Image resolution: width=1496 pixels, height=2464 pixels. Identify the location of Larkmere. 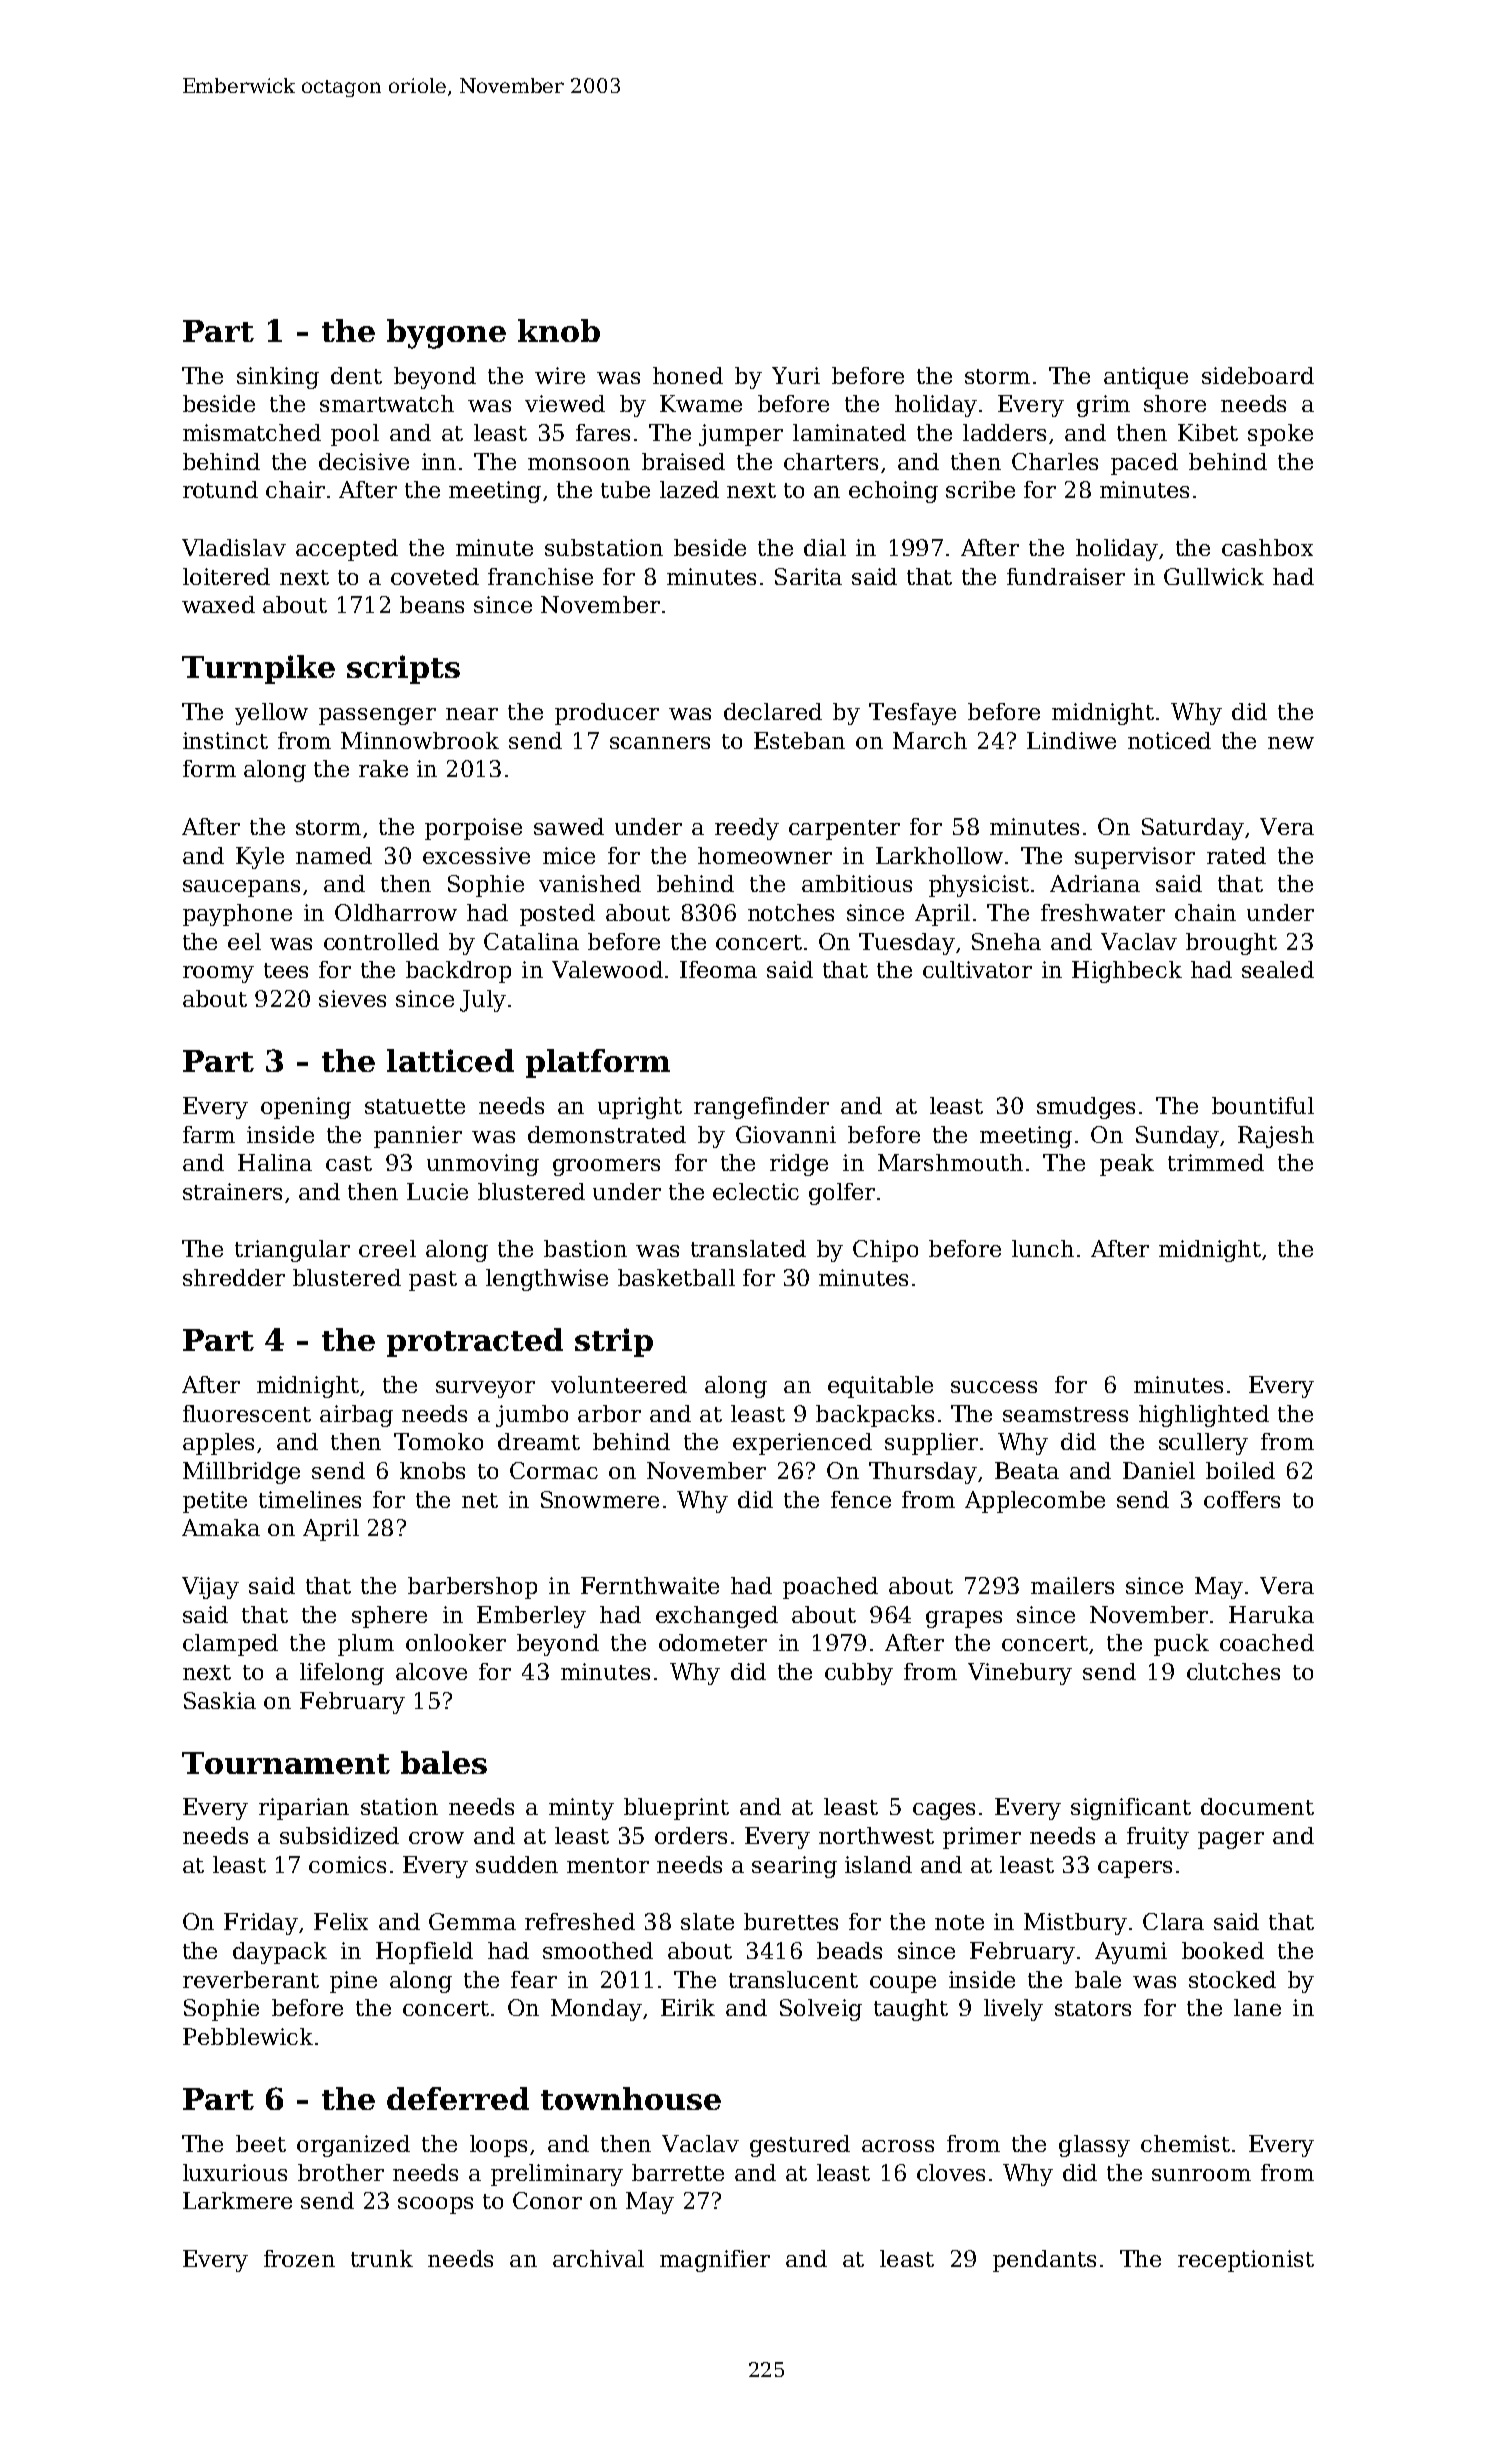
(237, 2200).
